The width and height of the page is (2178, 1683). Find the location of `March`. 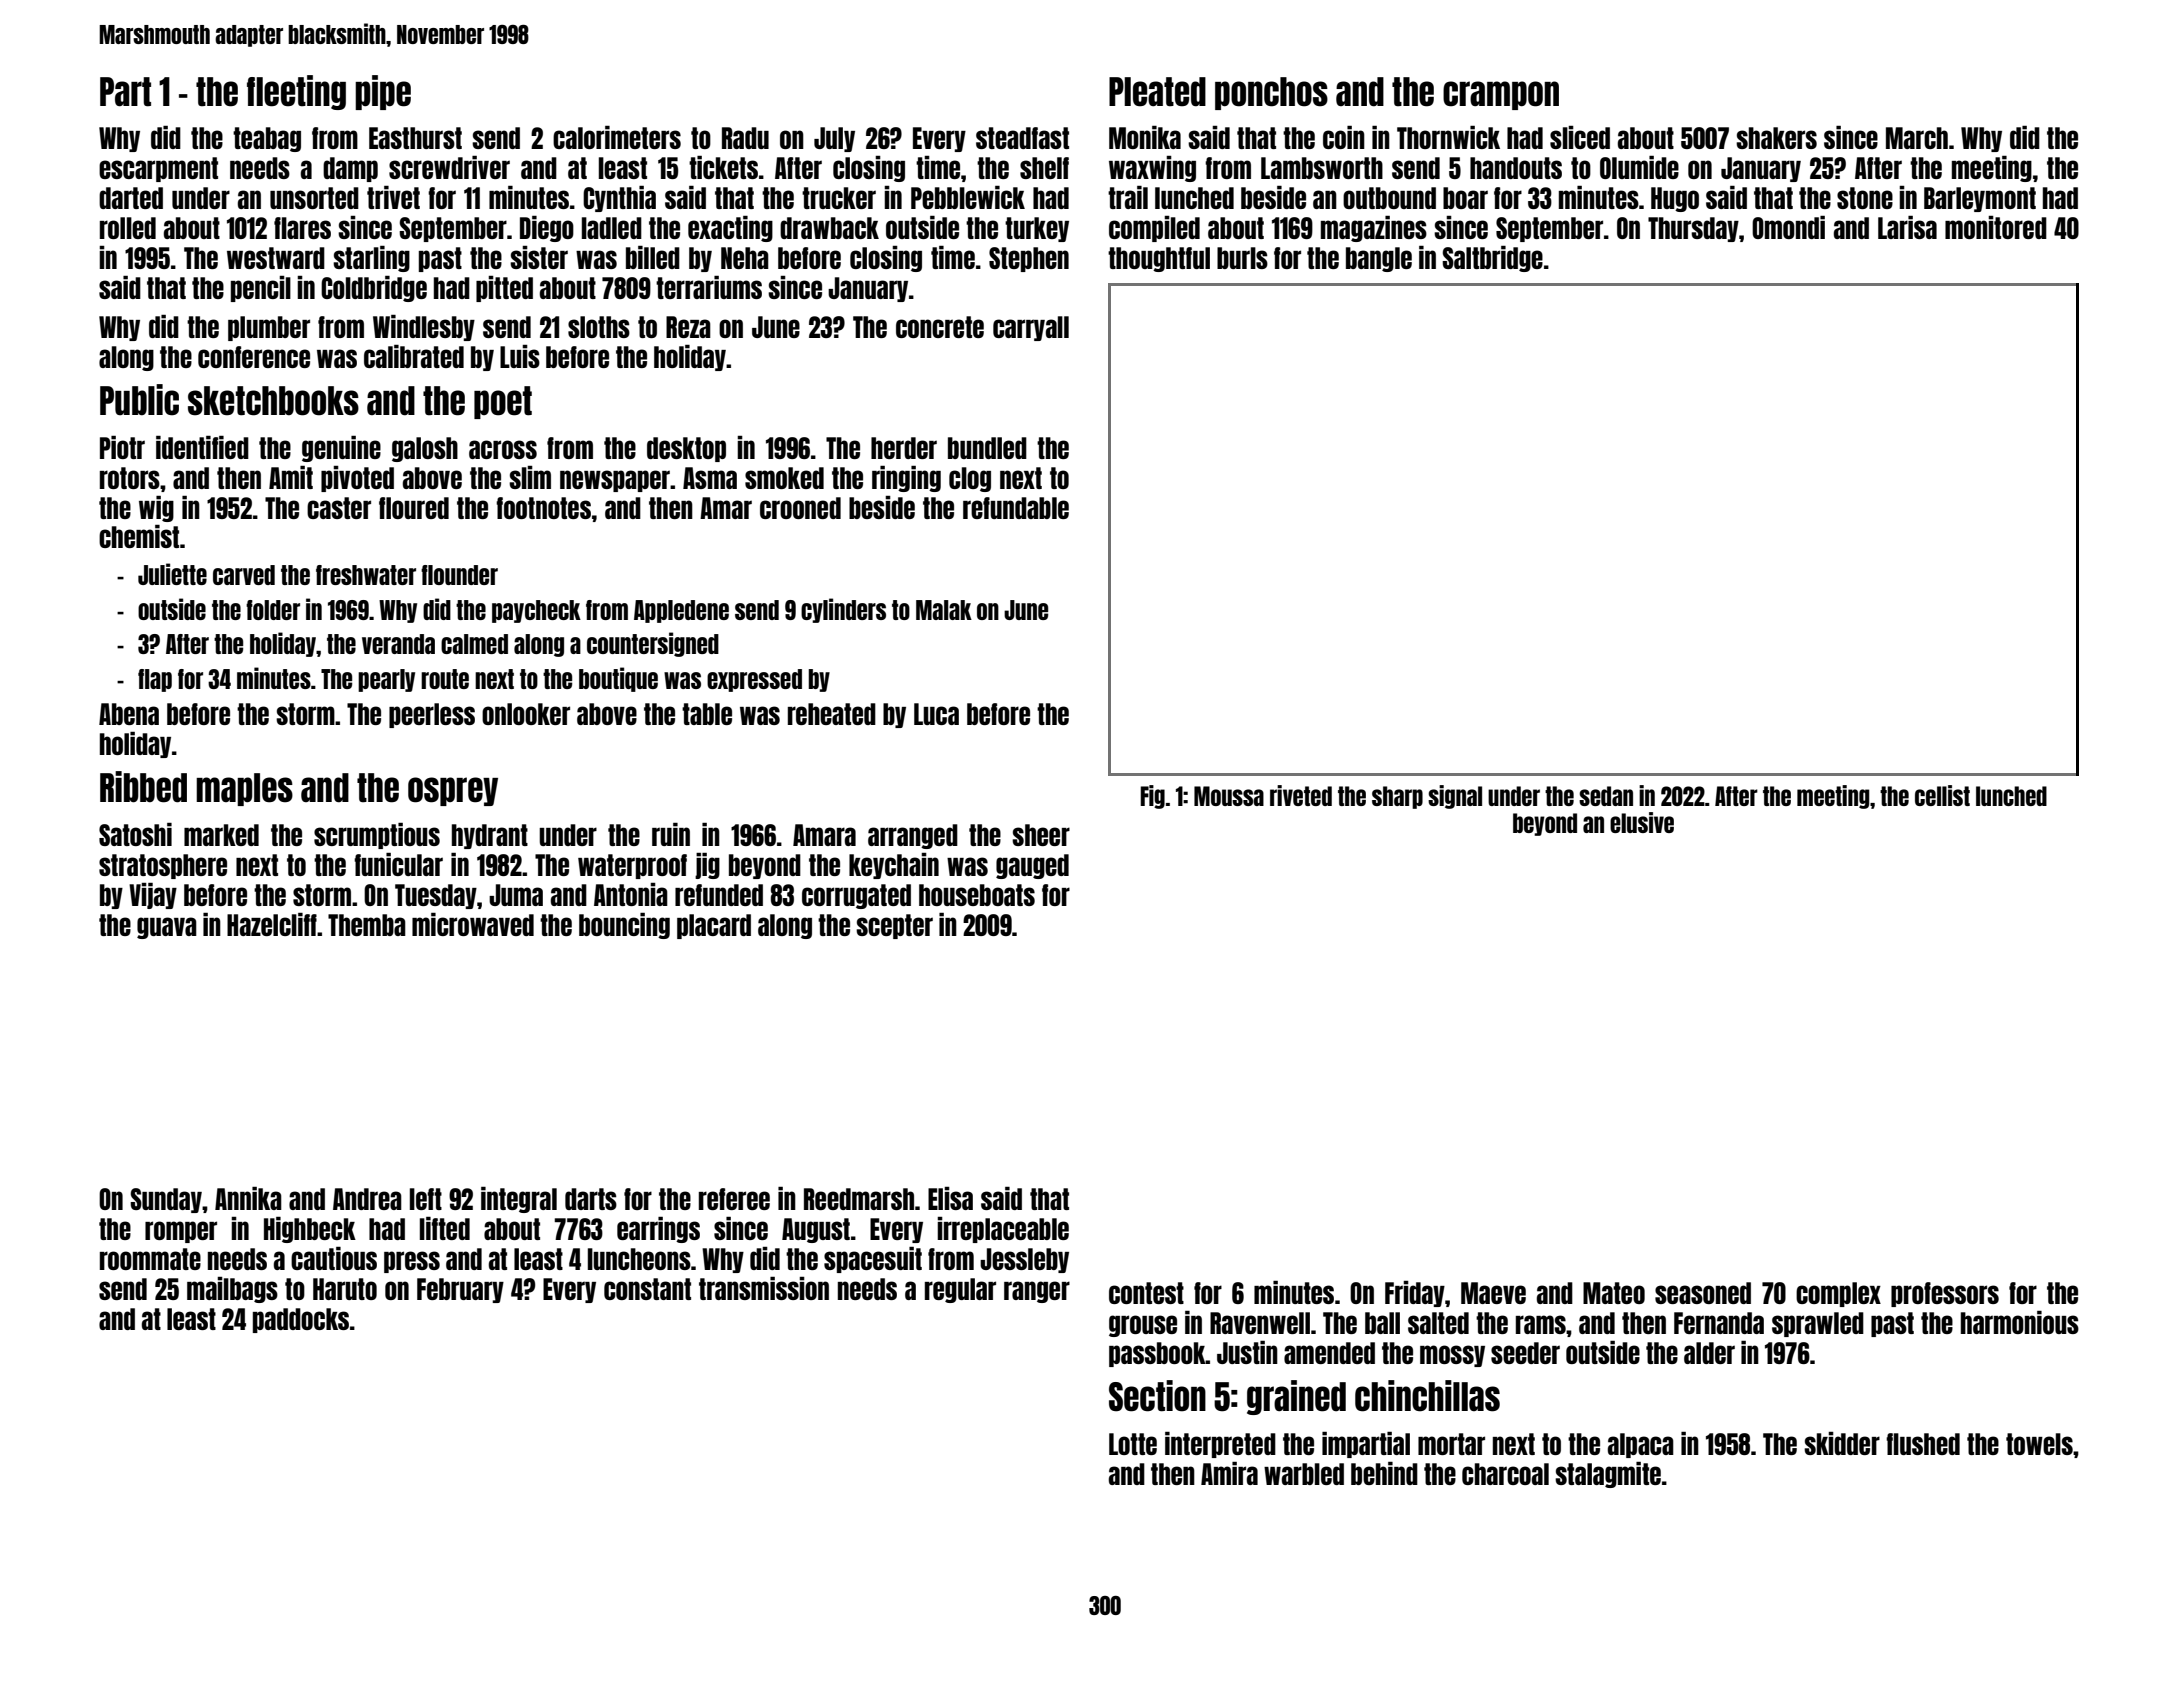

March is located at coordinates (1917, 138).
